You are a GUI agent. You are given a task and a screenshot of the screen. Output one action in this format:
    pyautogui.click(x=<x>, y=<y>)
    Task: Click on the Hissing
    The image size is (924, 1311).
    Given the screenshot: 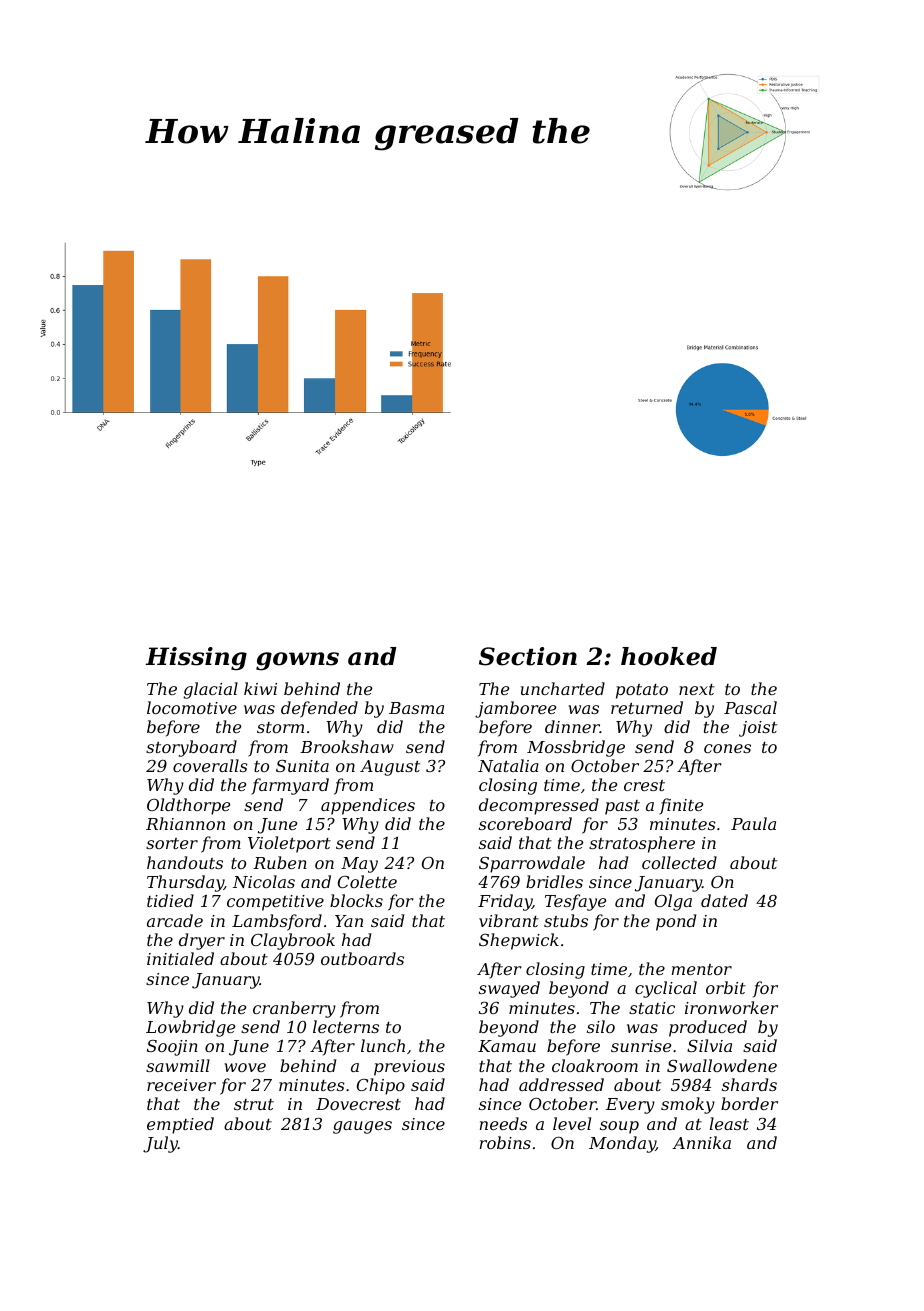 What is the action you would take?
    pyautogui.click(x=196, y=659)
